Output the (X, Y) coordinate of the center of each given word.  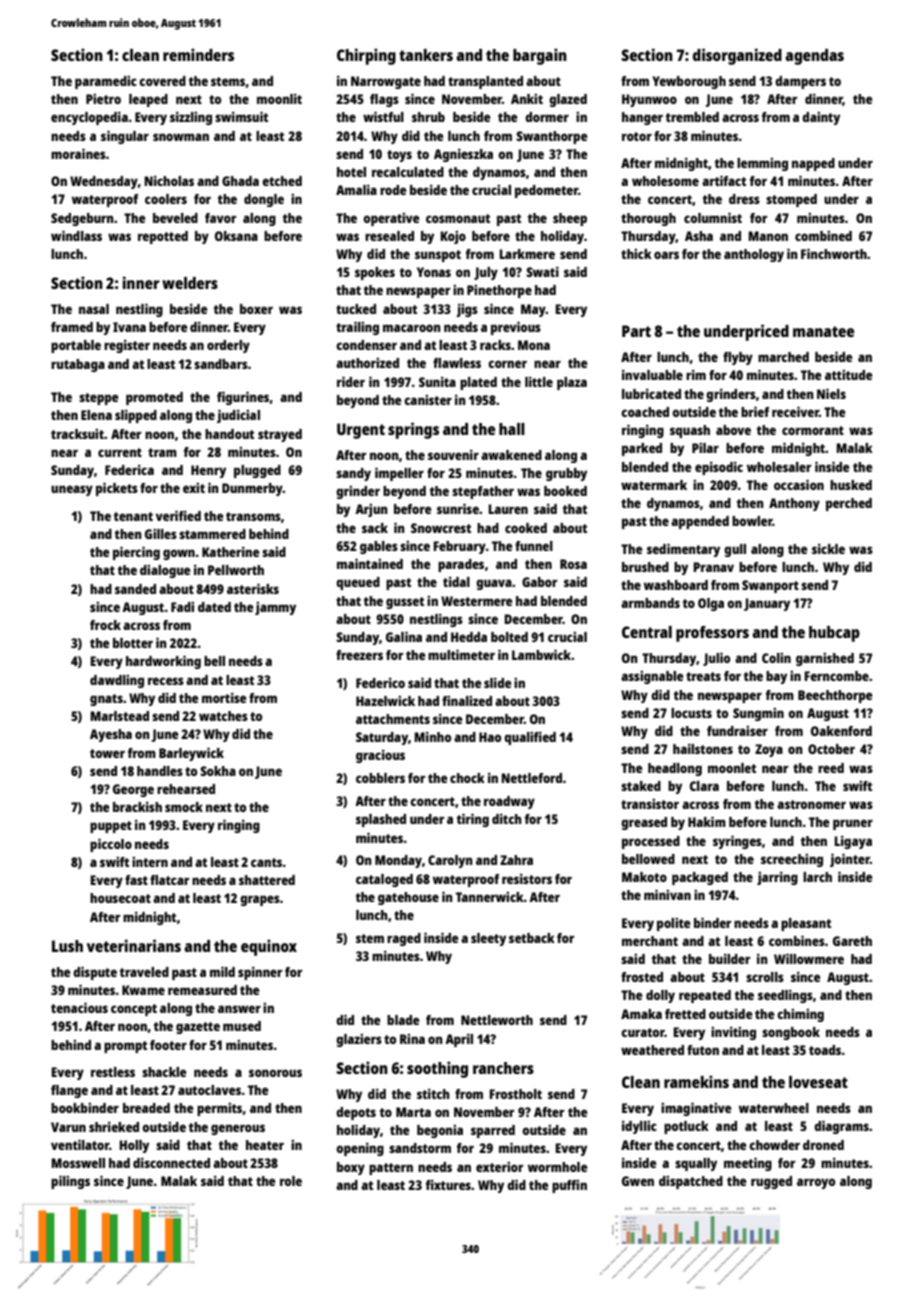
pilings (70, 1182)
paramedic (106, 82)
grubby (566, 474)
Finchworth (834, 253)
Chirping (366, 56)
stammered (212, 534)
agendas (814, 57)
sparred (493, 1131)
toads (825, 1050)
